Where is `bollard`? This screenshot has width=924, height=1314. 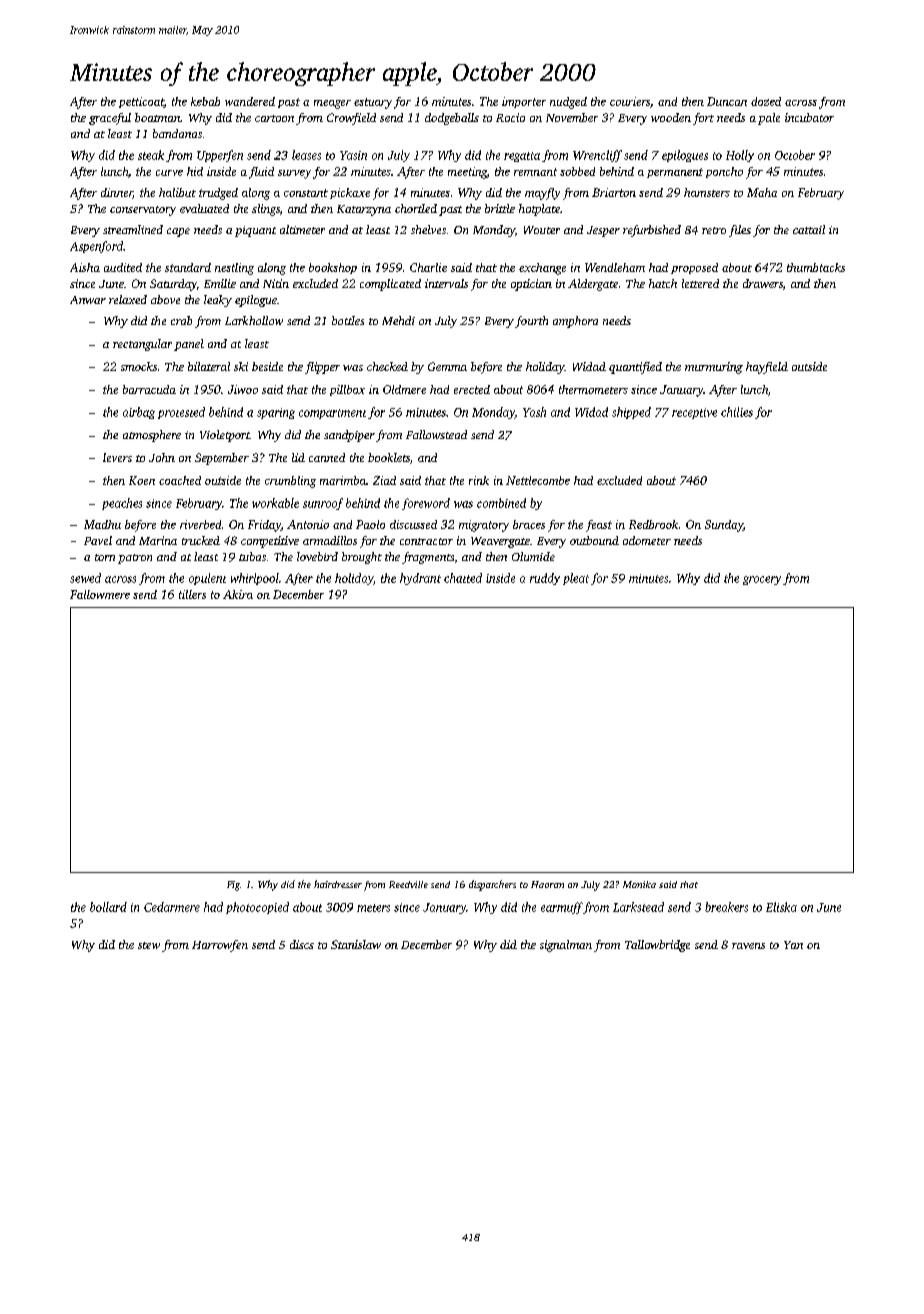 bollard is located at coordinates (108, 907).
